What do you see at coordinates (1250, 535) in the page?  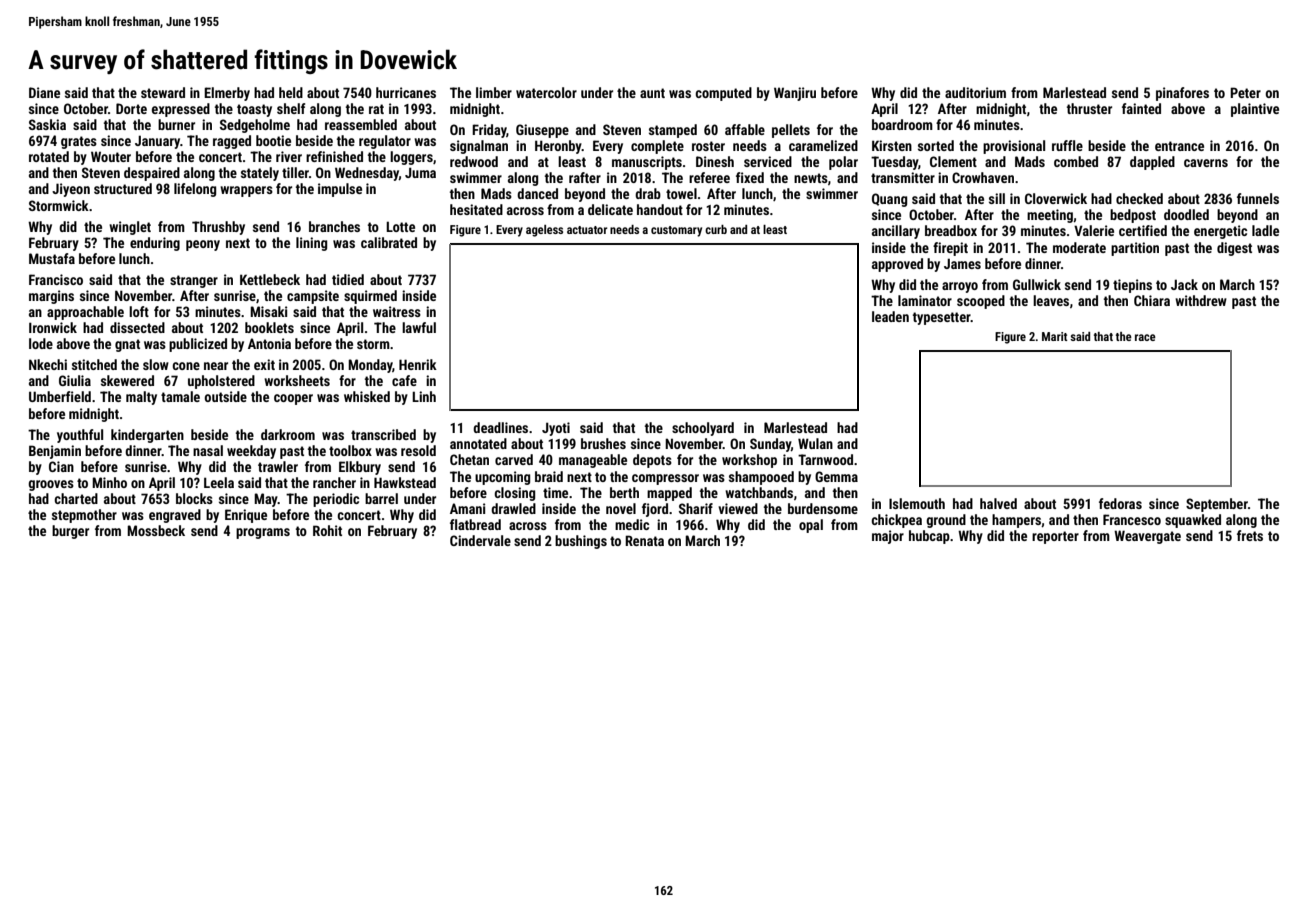 I see `frets` at bounding box center [1250, 535].
